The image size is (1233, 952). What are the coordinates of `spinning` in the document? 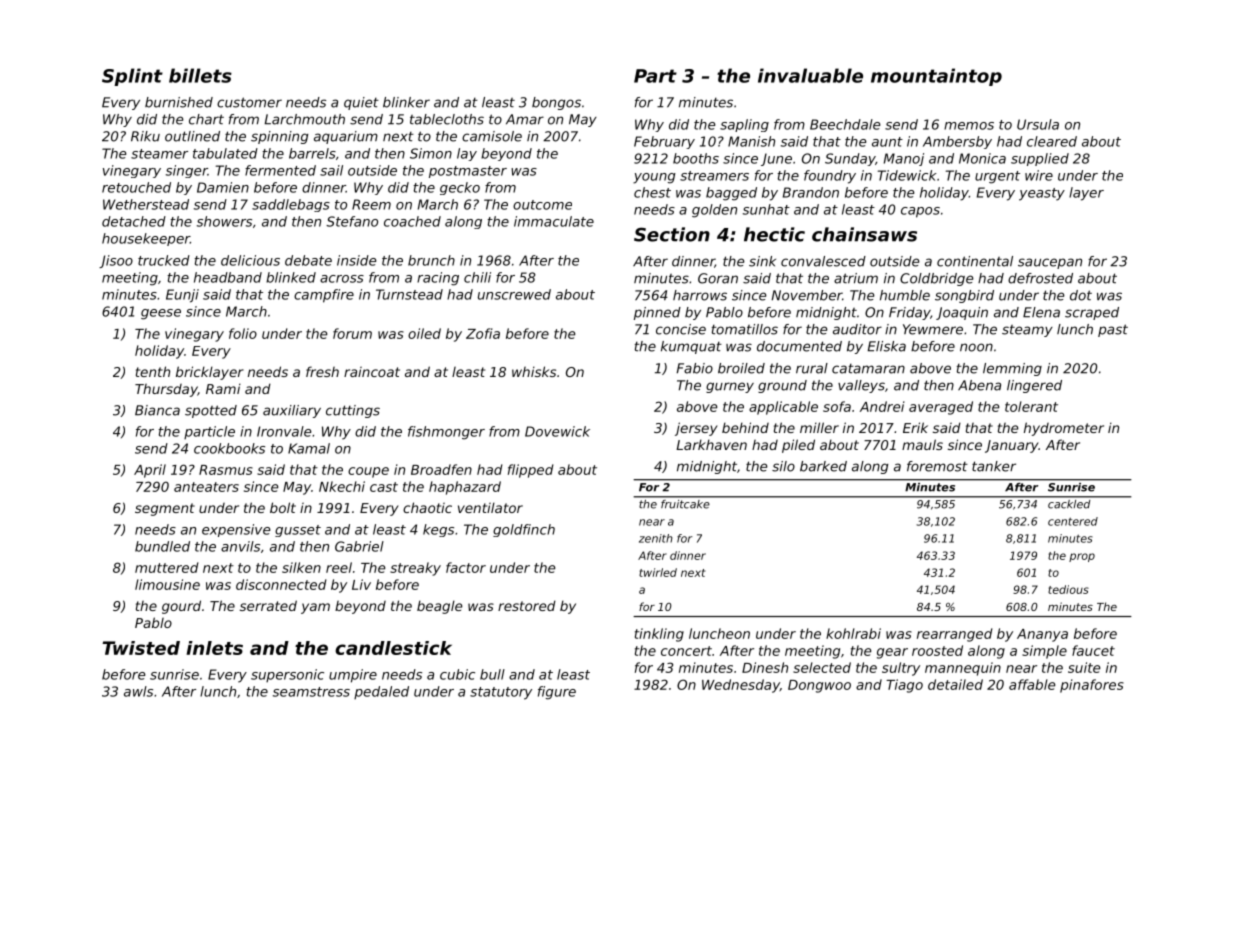 It's located at (279, 137).
